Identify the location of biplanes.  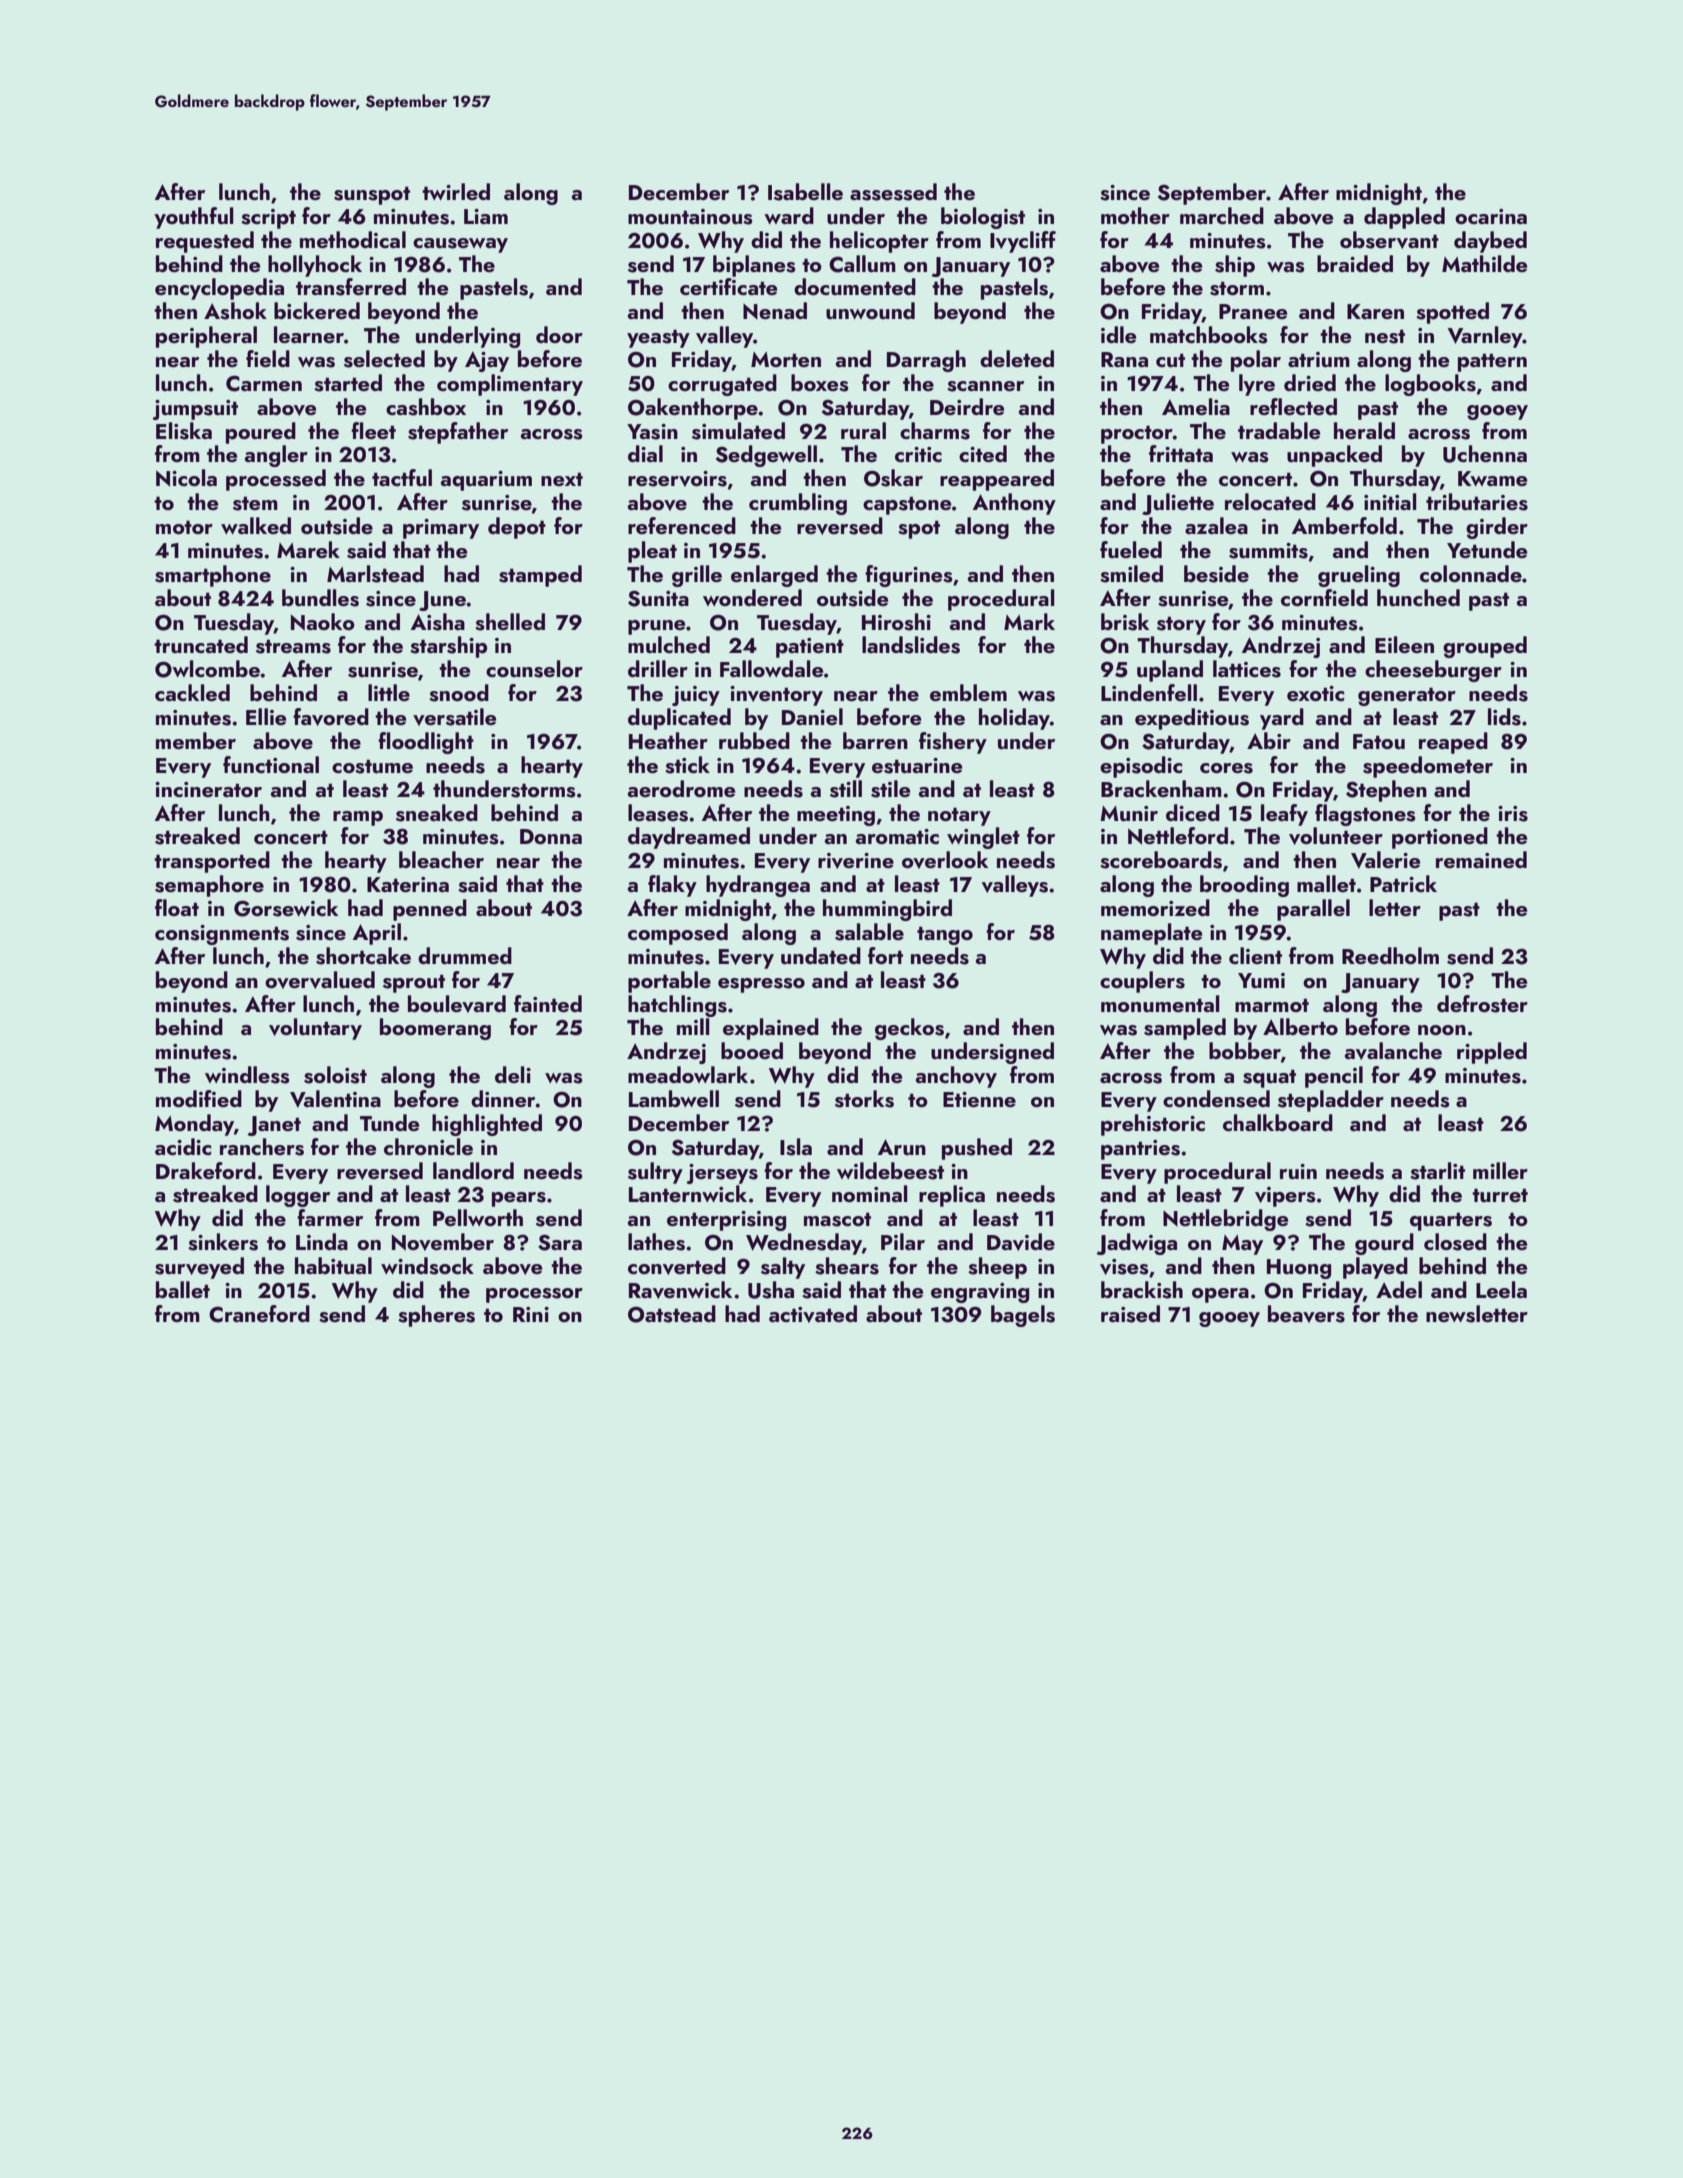
(754, 266).
